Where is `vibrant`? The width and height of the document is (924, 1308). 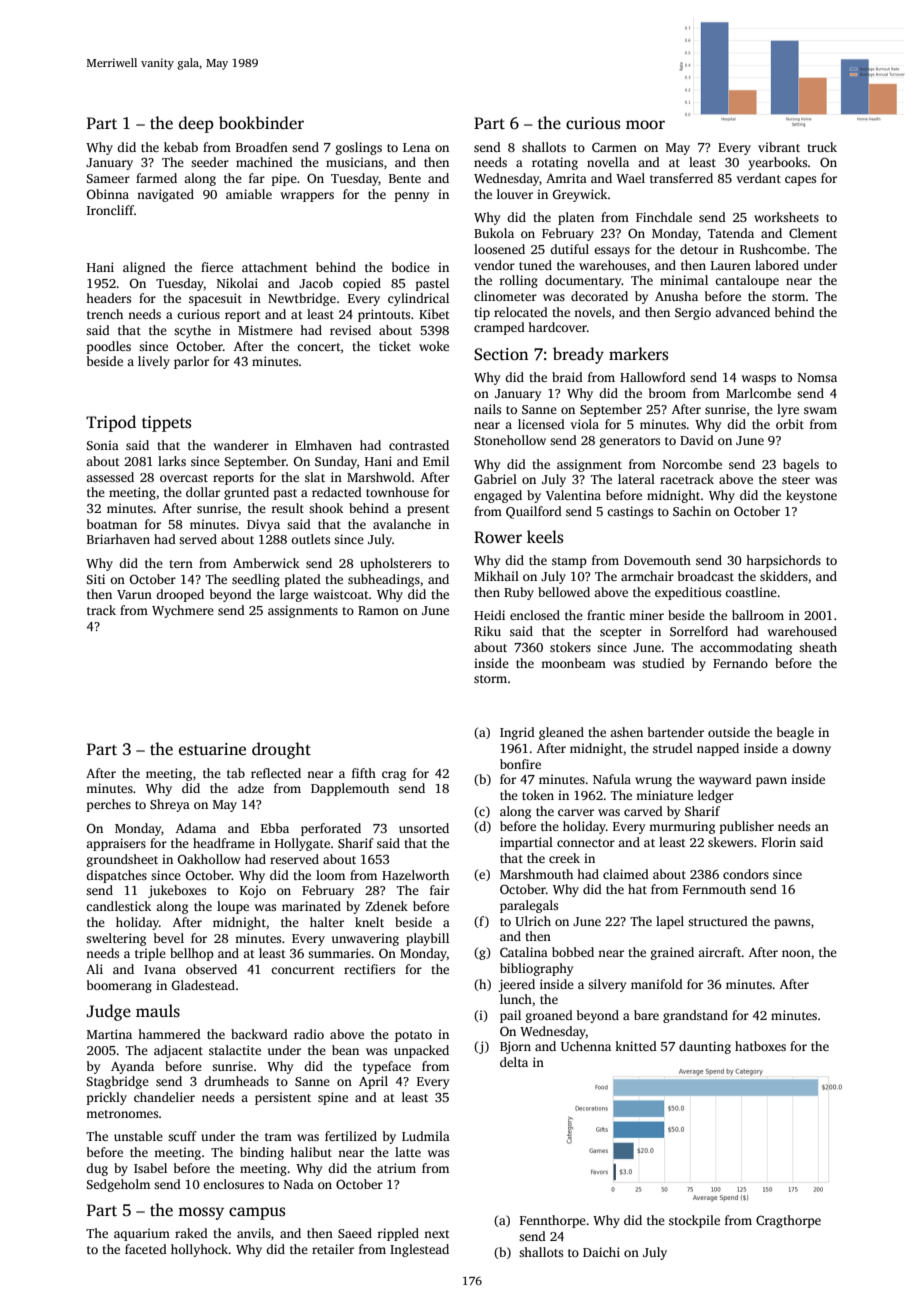
vibrant is located at coordinates (779, 147).
